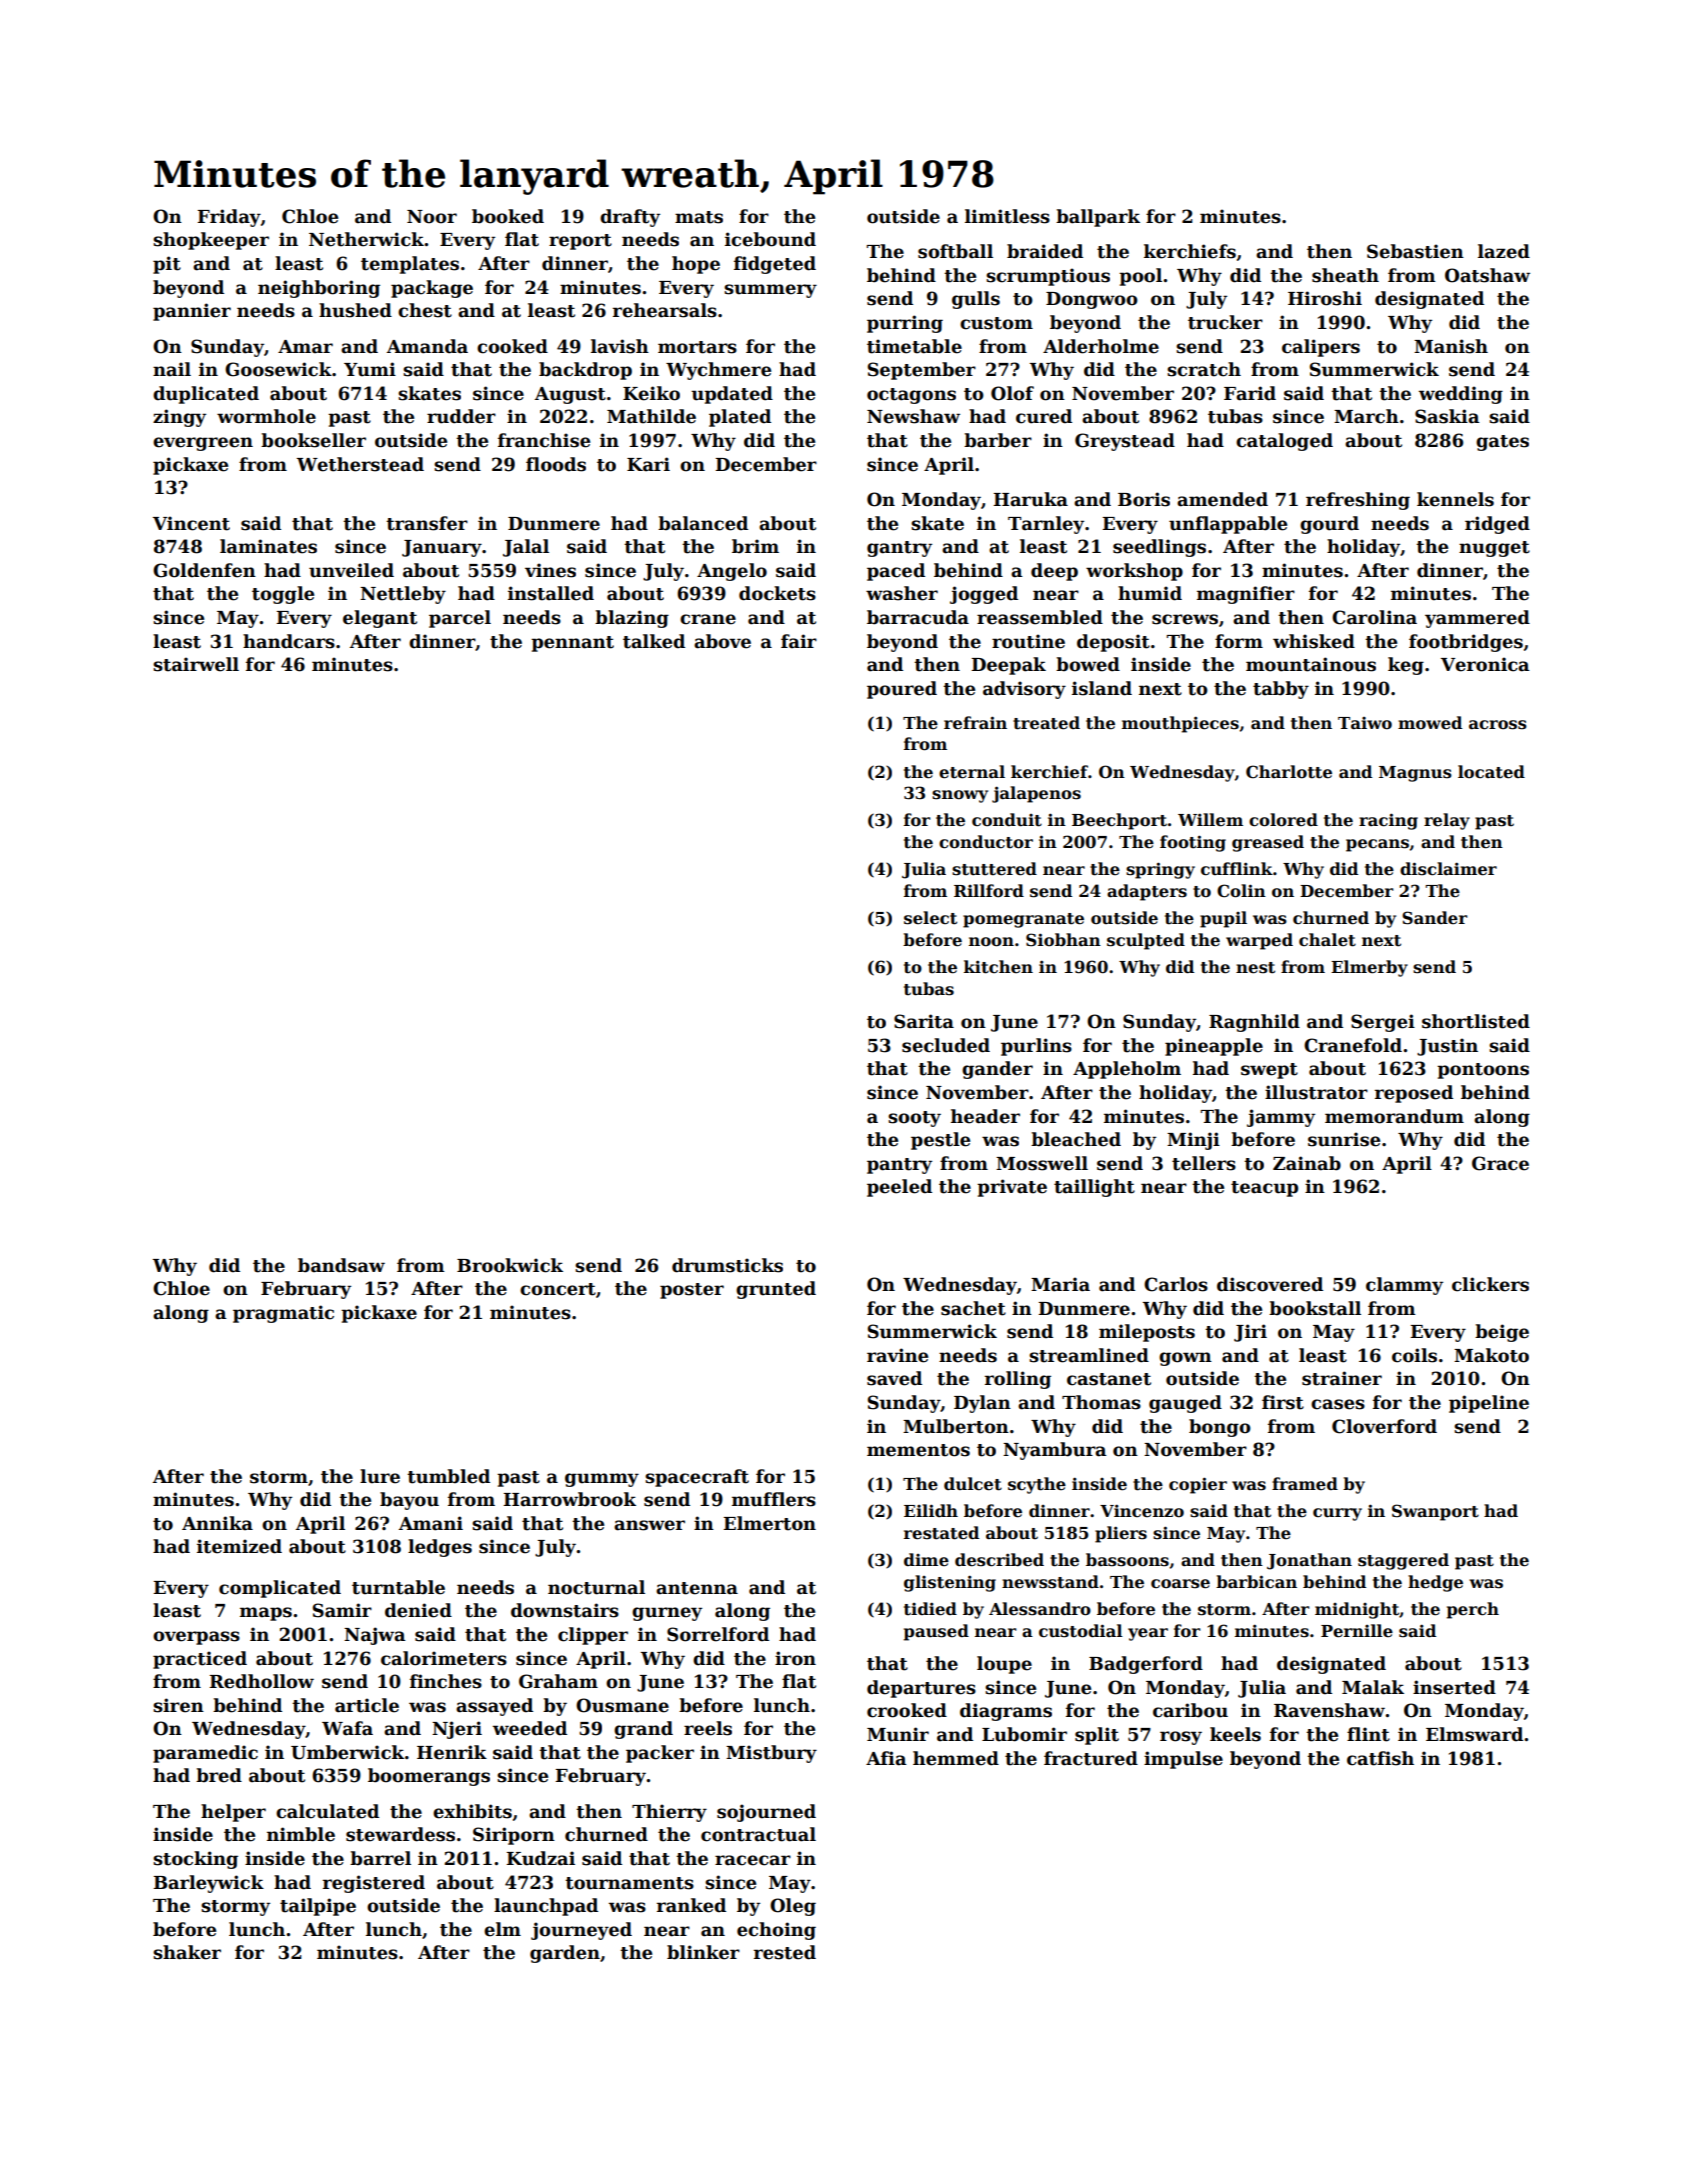 This screenshot has width=1683, height=2178. I want to click on Yumi, so click(370, 369).
